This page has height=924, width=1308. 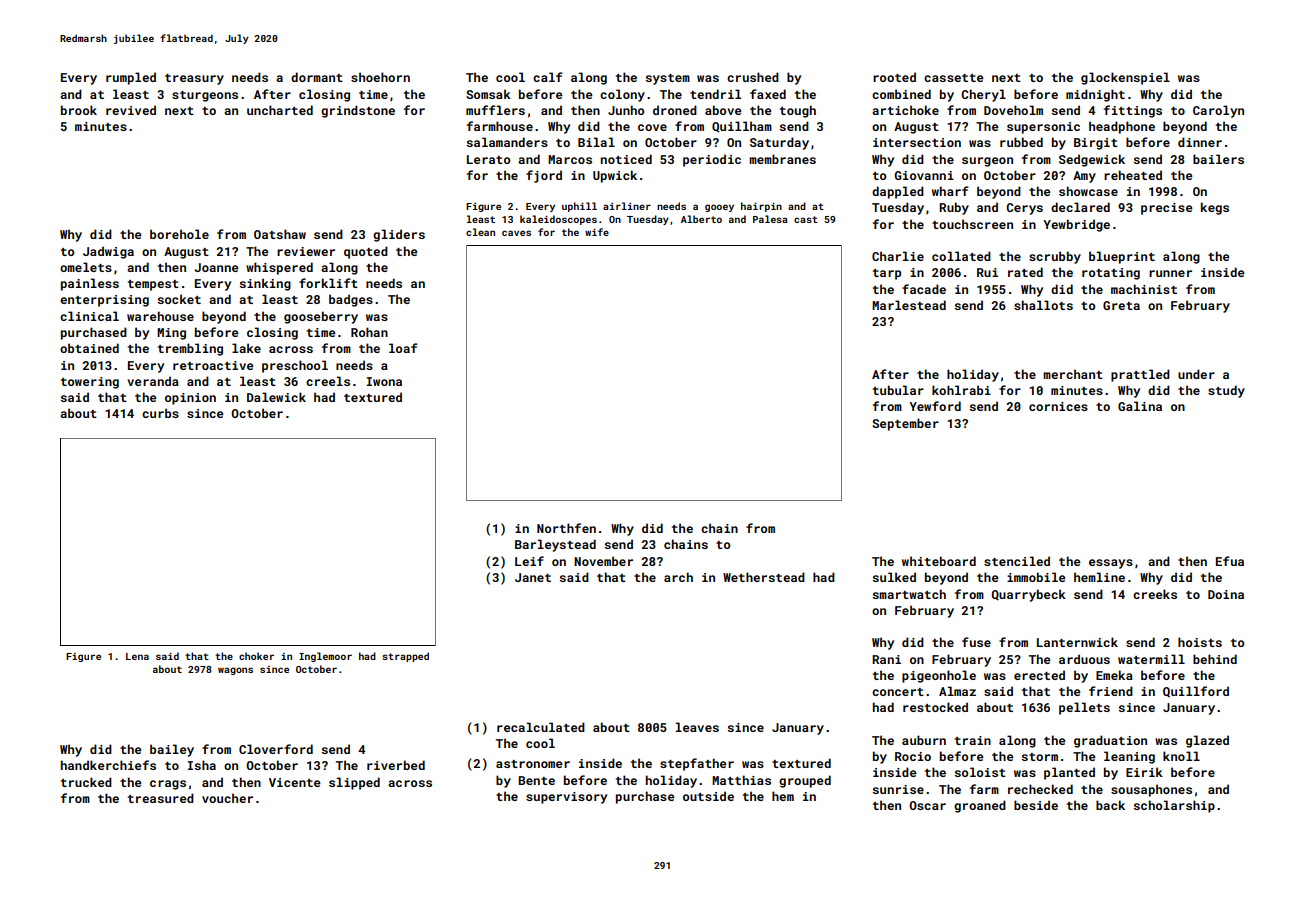 I want to click on Galina, so click(x=1140, y=406).
